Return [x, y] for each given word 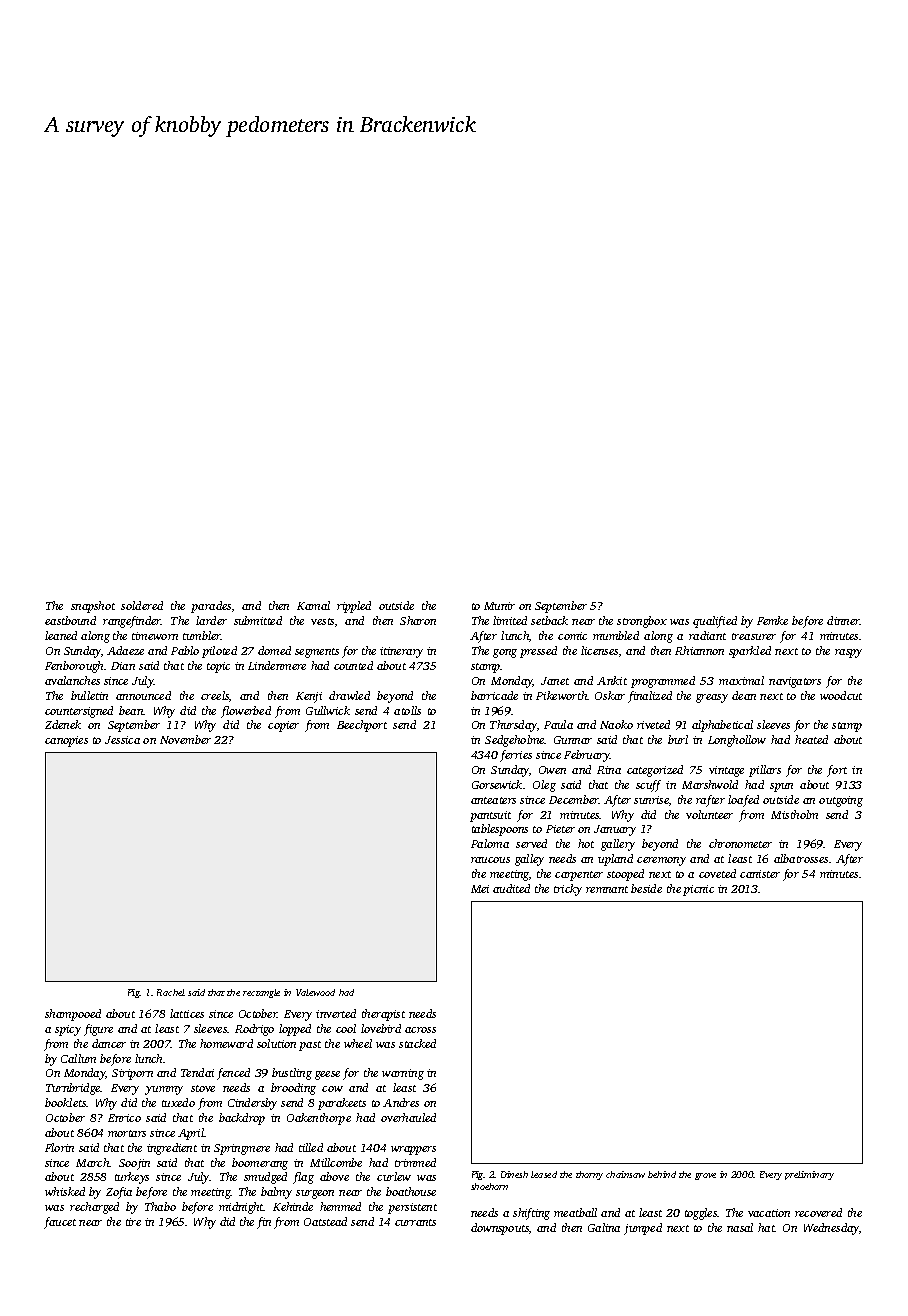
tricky [568, 890]
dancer [109, 1043]
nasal [740, 1227]
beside [646, 888]
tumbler [202, 635]
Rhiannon [699, 650]
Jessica [122, 740]
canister [760, 874]
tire [133, 1222]
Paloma [490, 843]
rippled [354, 607]
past [310, 1046]
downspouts [500, 1229]
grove [705, 1176]
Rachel [171, 992]
